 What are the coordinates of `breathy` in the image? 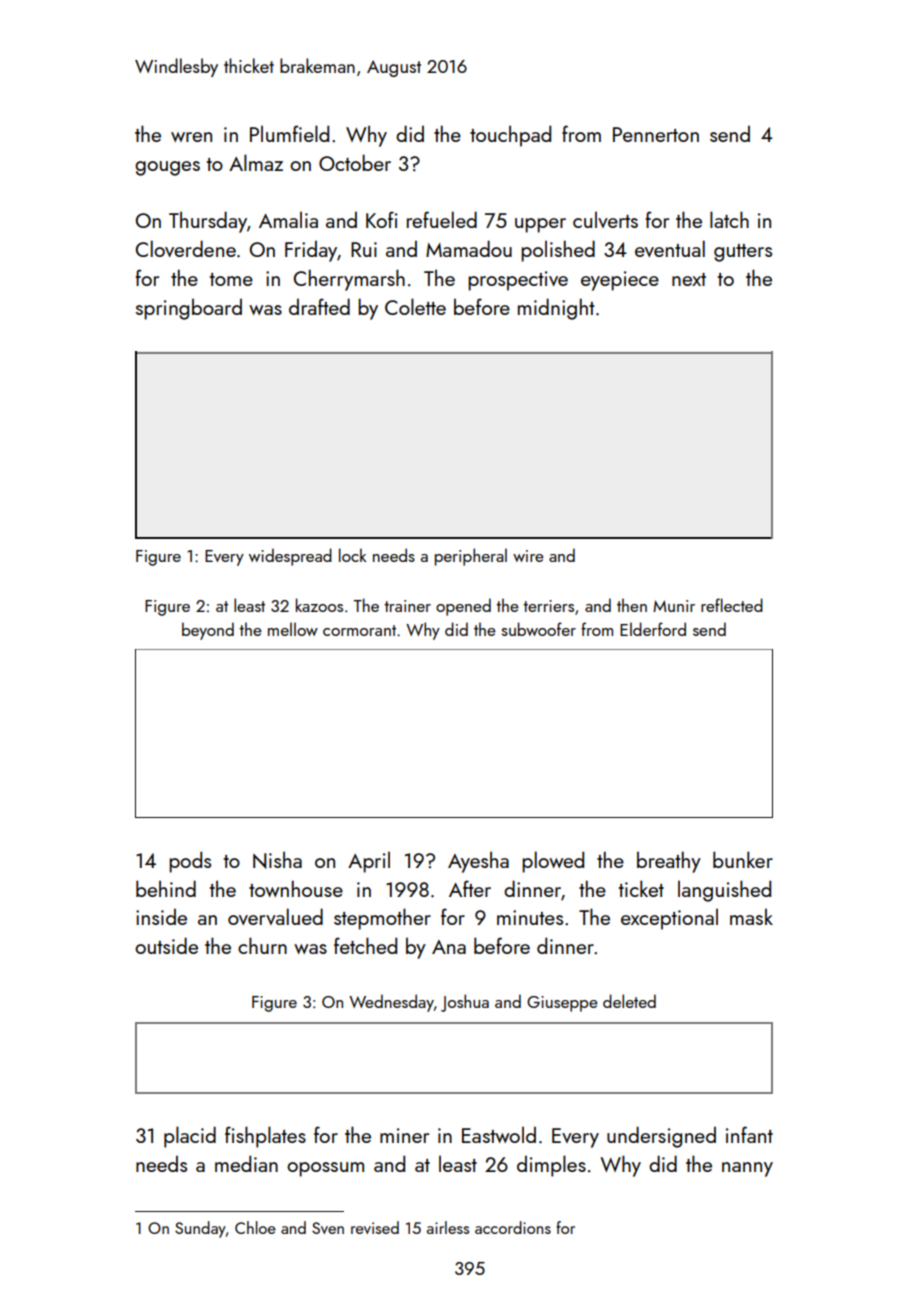 It's located at (669, 862).
